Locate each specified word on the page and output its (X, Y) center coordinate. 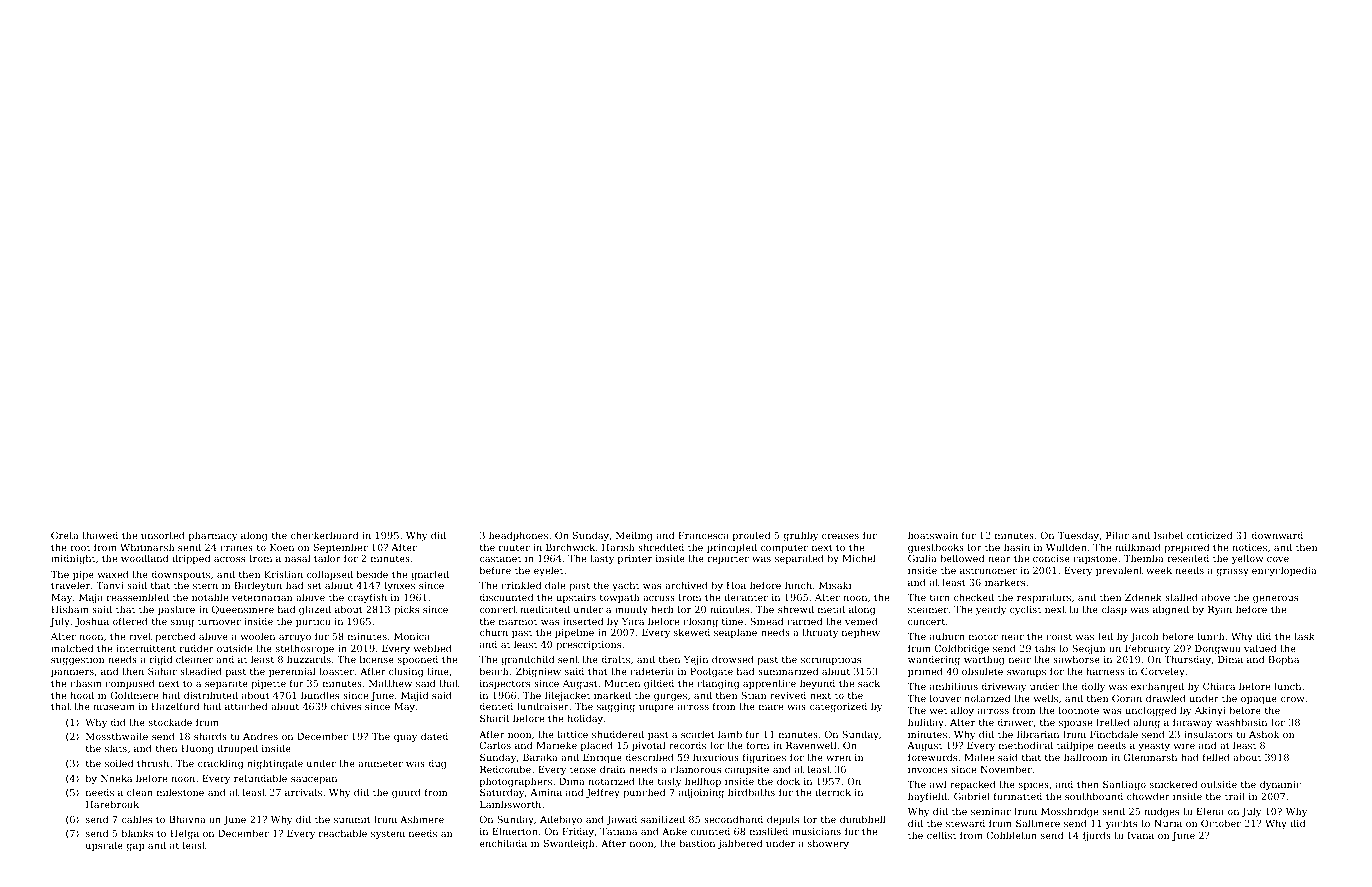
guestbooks (936, 548)
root (80, 547)
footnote (1078, 710)
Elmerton (515, 831)
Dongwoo (1218, 649)
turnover (219, 621)
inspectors (505, 684)
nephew (861, 633)
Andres (260, 736)
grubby (801, 536)
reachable (343, 833)
